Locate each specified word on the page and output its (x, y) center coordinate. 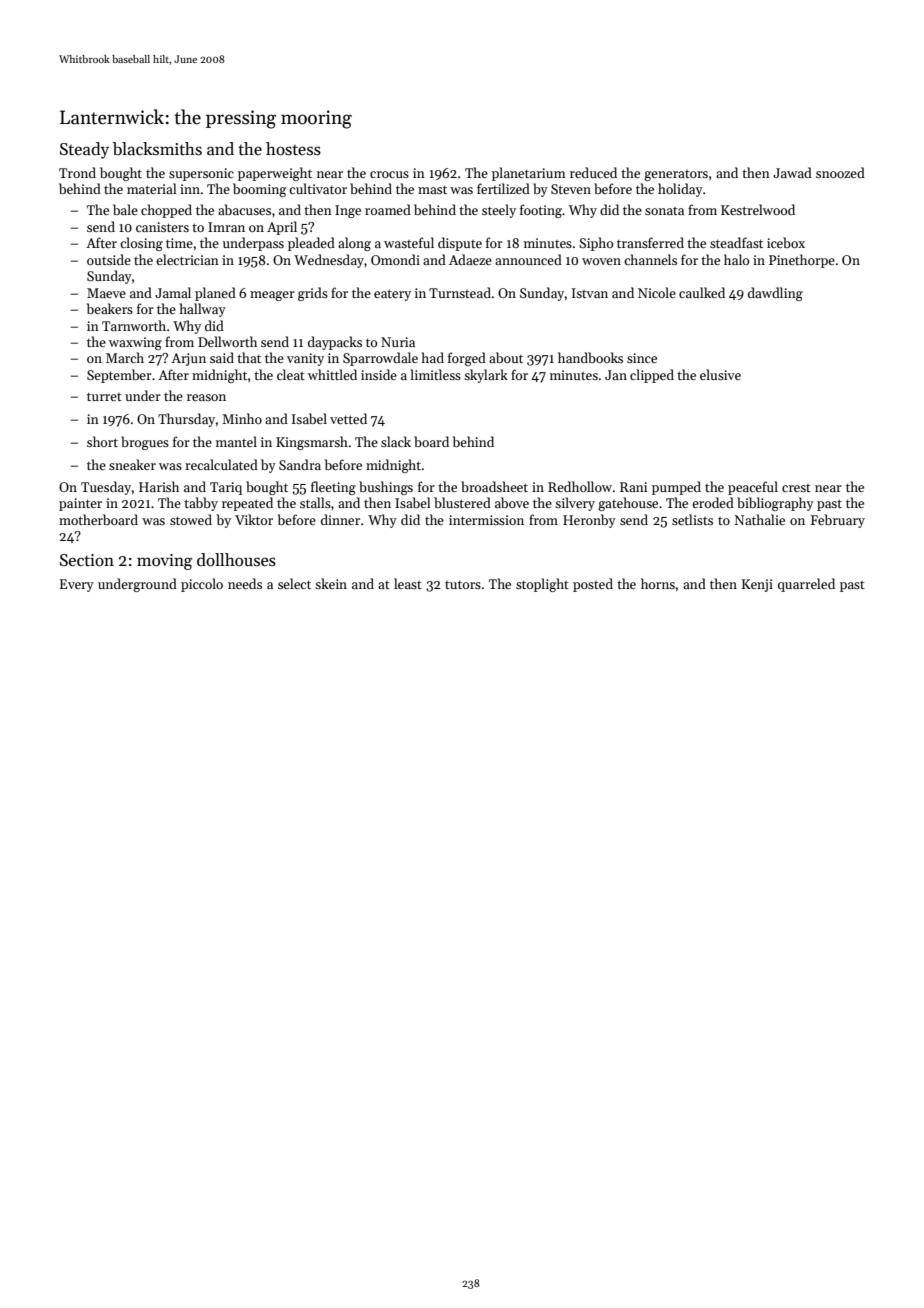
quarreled (806, 585)
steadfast (736, 242)
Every (77, 585)
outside (109, 259)
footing (541, 211)
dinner (340, 519)
